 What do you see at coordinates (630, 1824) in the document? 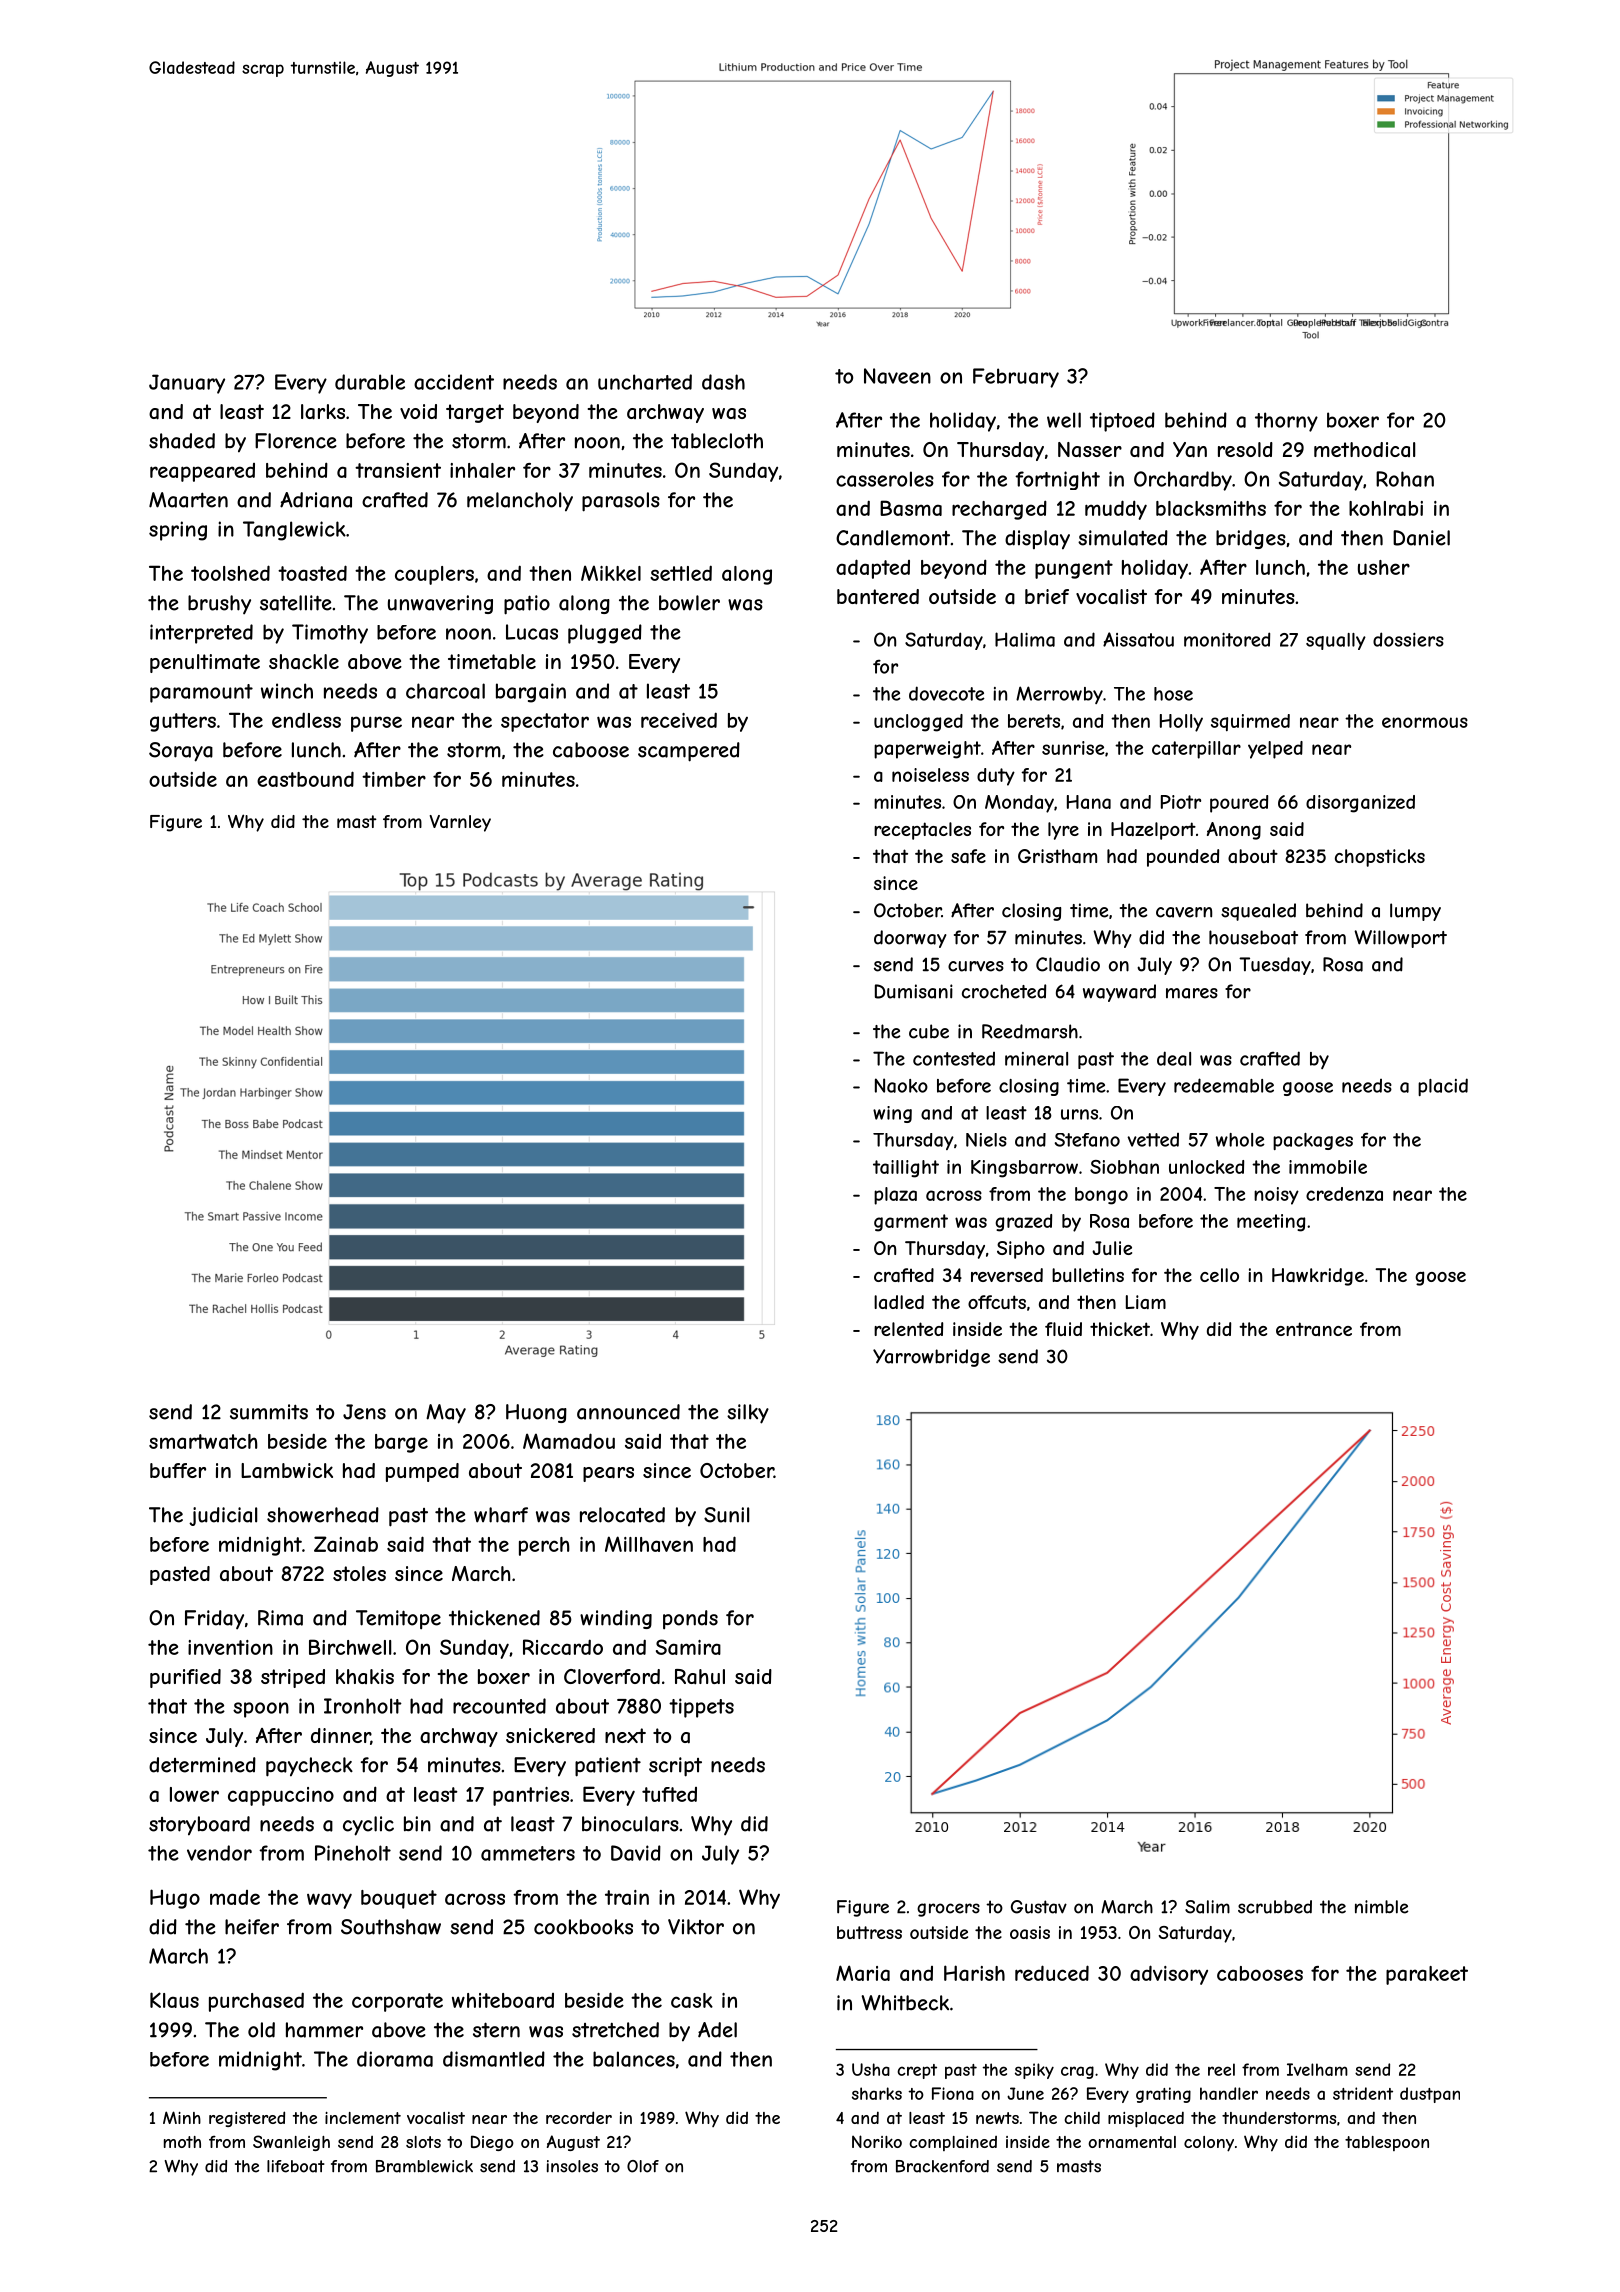
I see `binoculars` at bounding box center [630, 1824].
